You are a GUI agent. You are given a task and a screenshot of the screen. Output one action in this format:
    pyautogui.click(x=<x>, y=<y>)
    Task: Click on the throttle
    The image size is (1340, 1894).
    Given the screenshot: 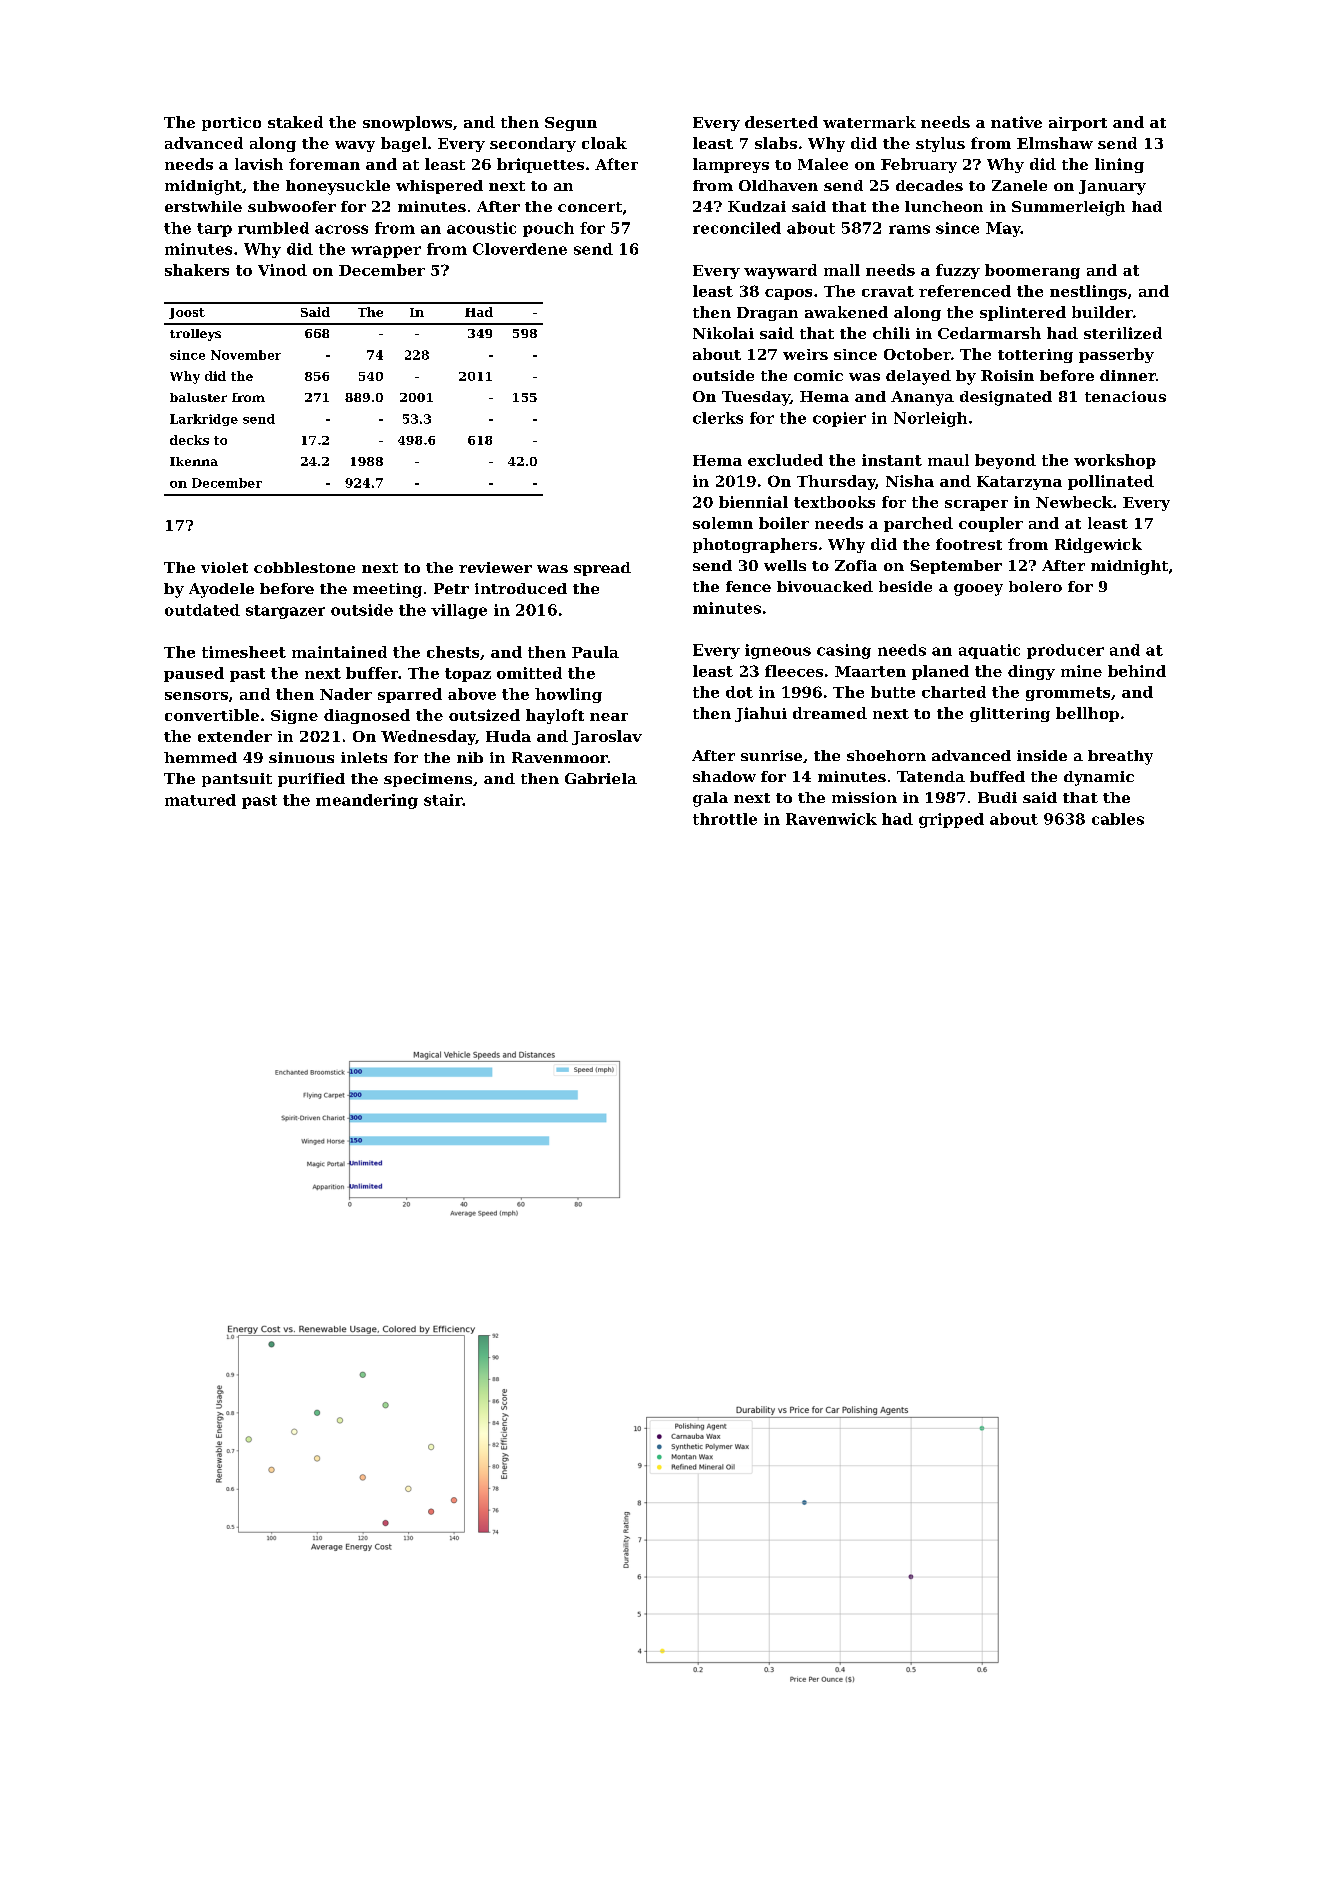 What is the action you would take?
    pyautogui.click(x=725, y=819)
